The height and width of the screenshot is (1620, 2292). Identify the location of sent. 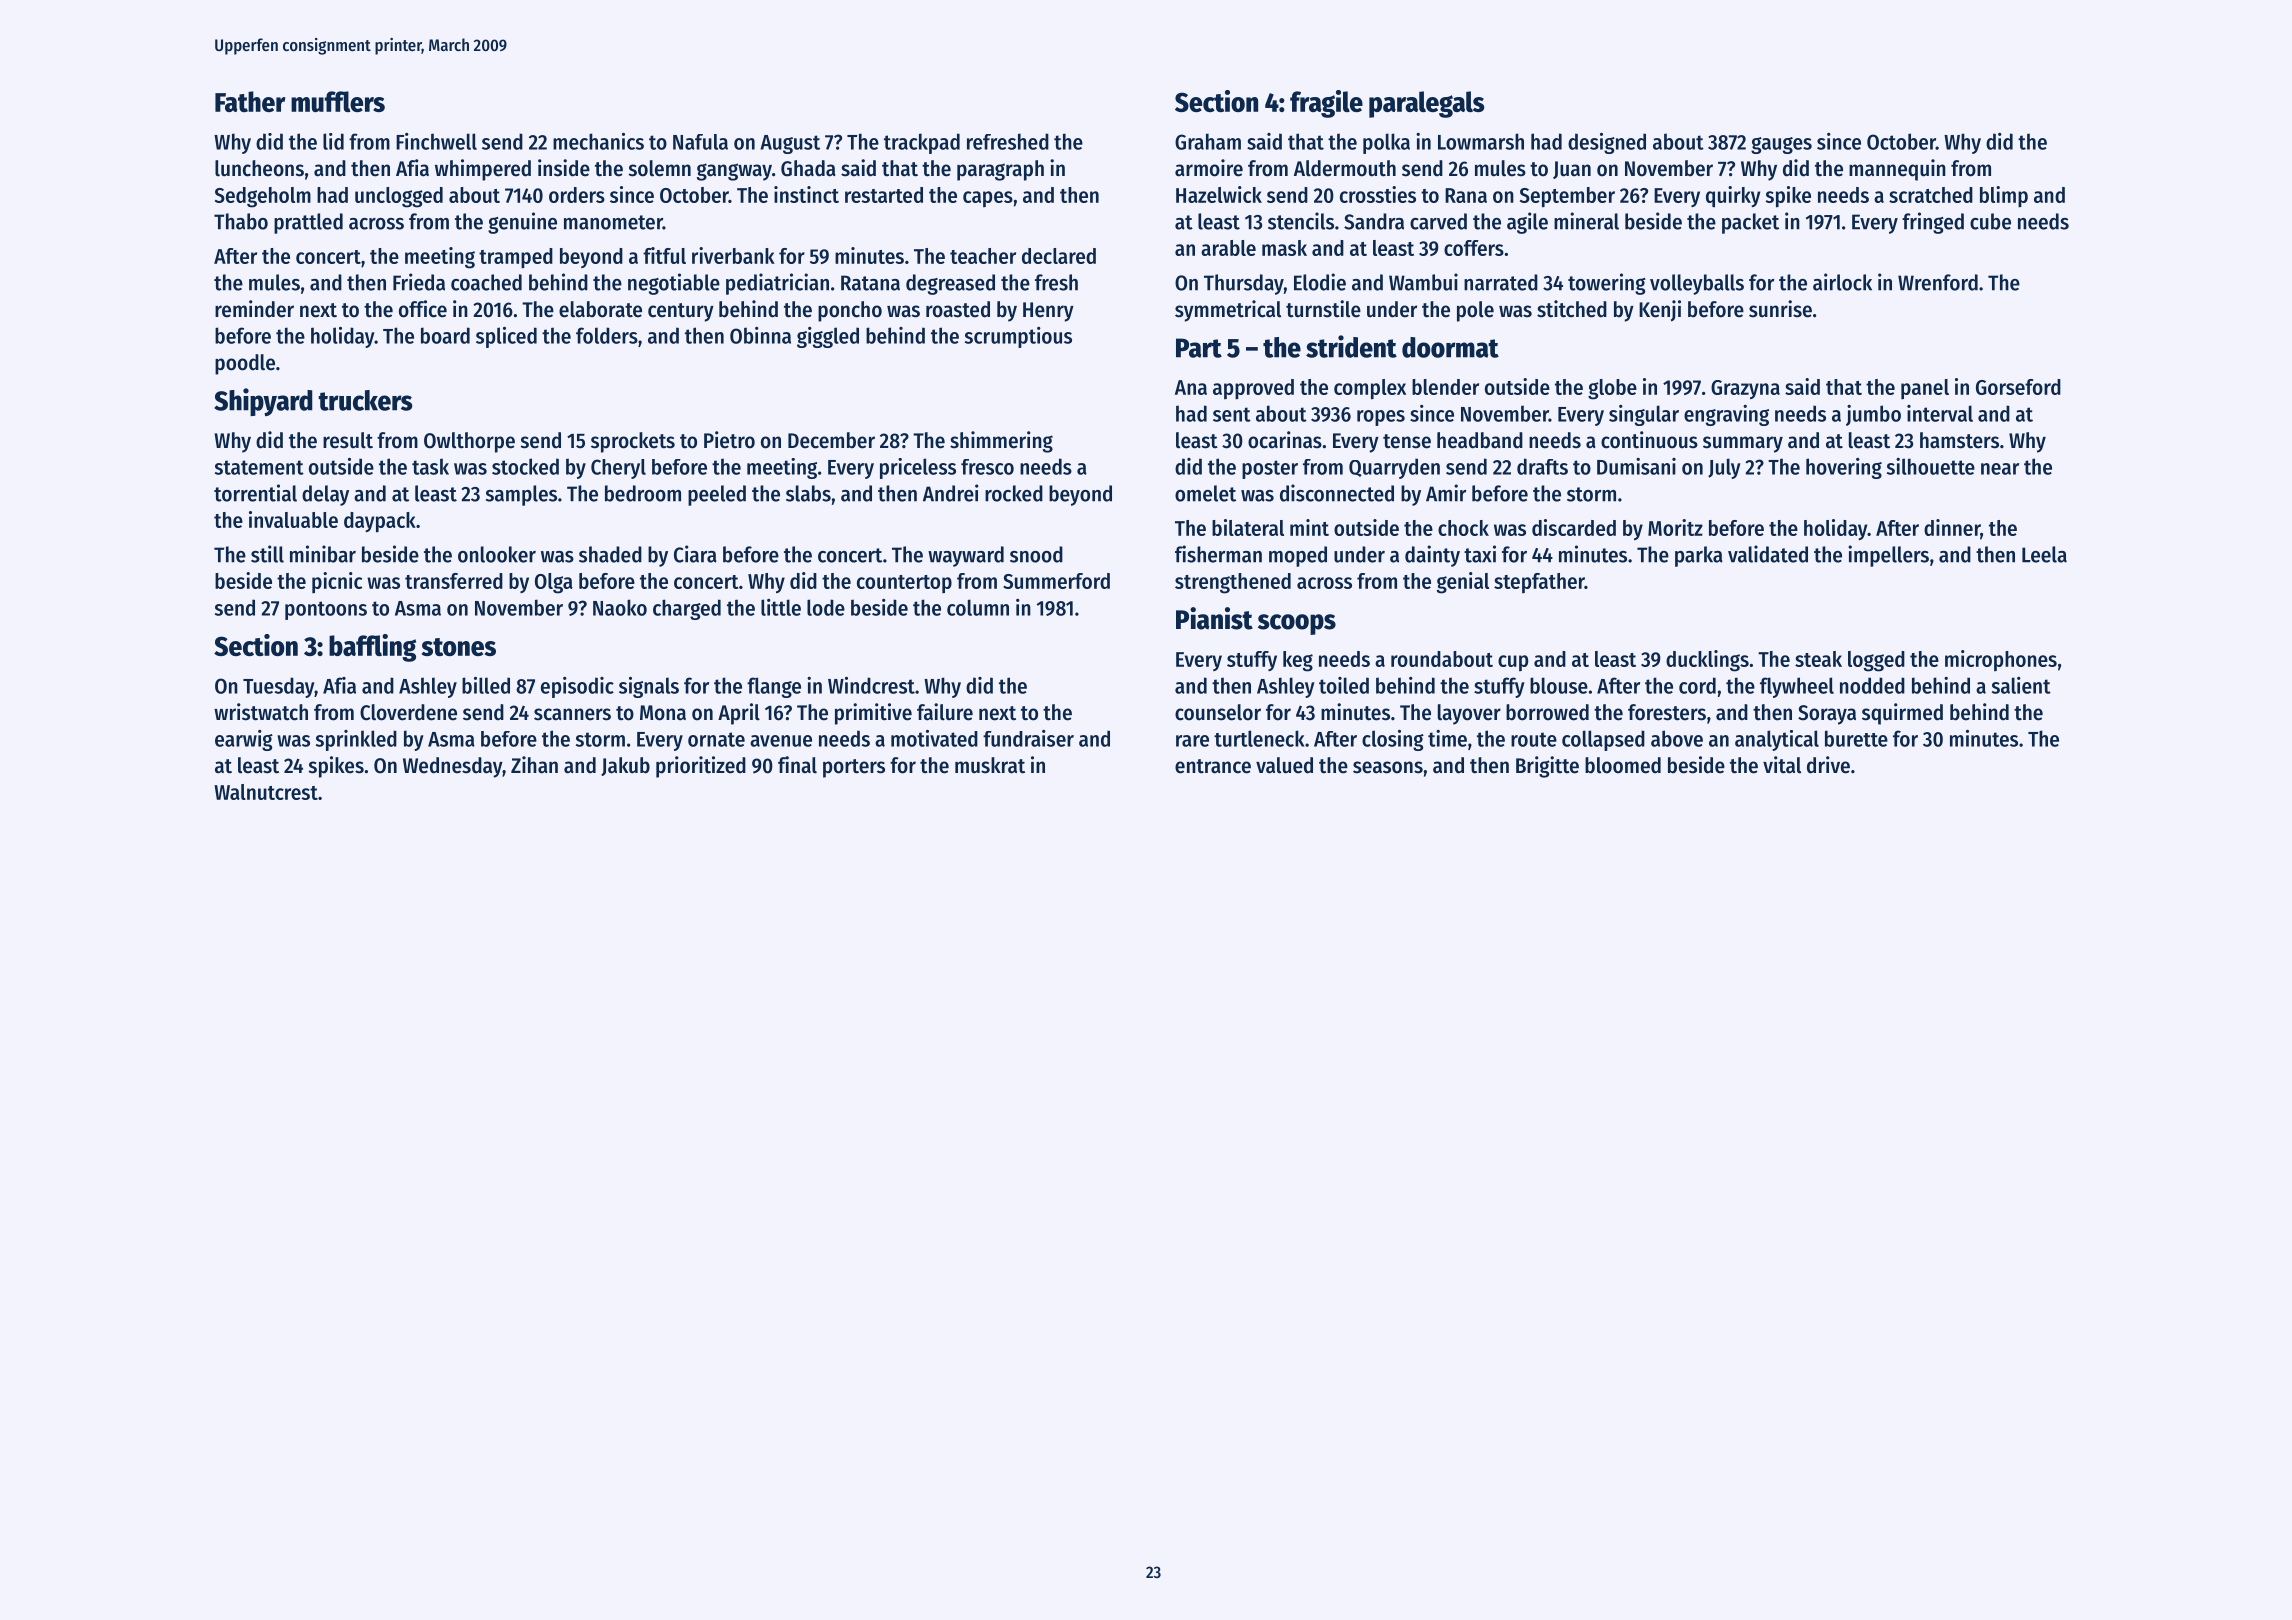
(1232, 414).
